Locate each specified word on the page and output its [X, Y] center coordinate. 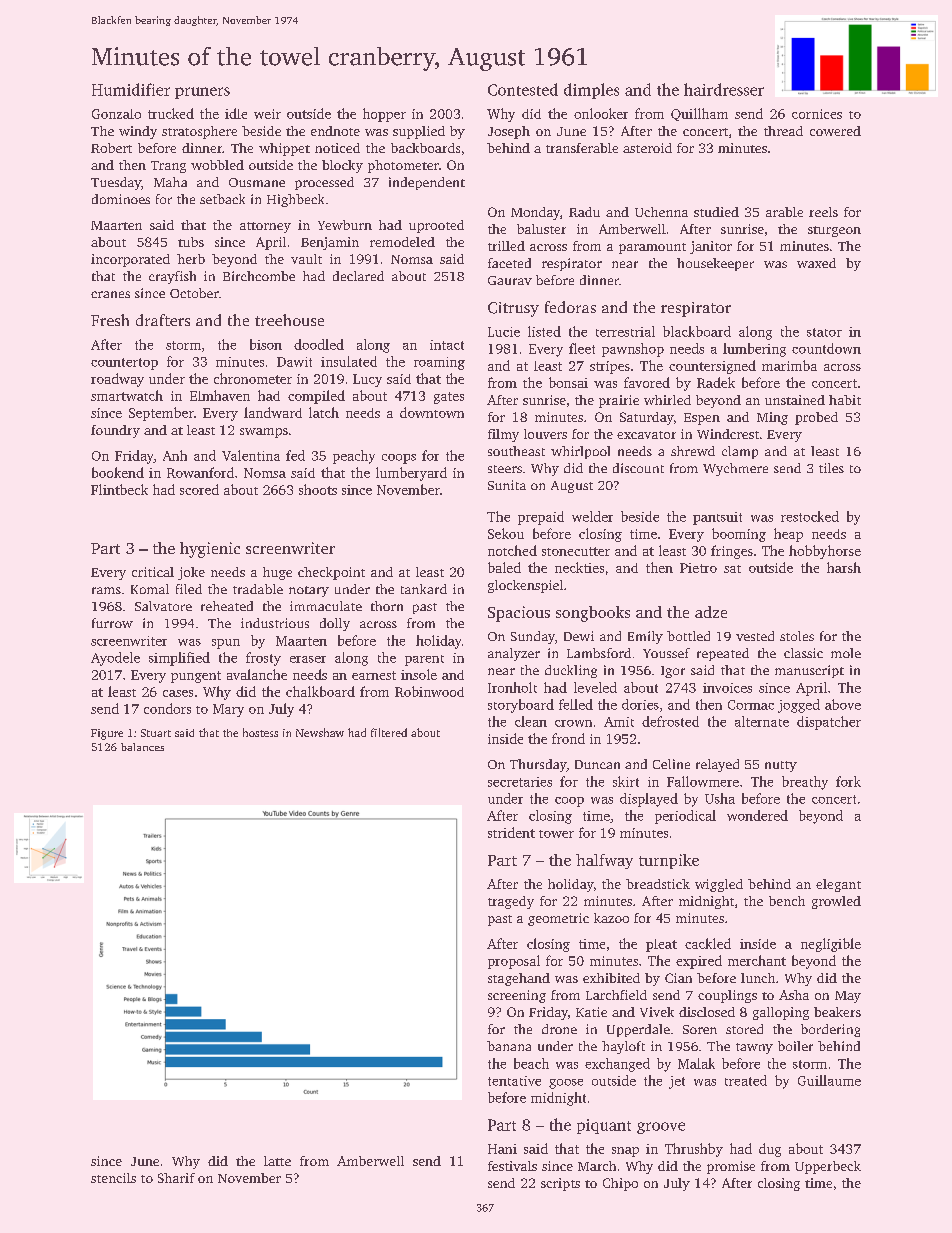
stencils [113, 1178]
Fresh [110, 320]
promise [731, 1167]
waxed [816, 263]
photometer [403, 166]
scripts [560, 1184]
